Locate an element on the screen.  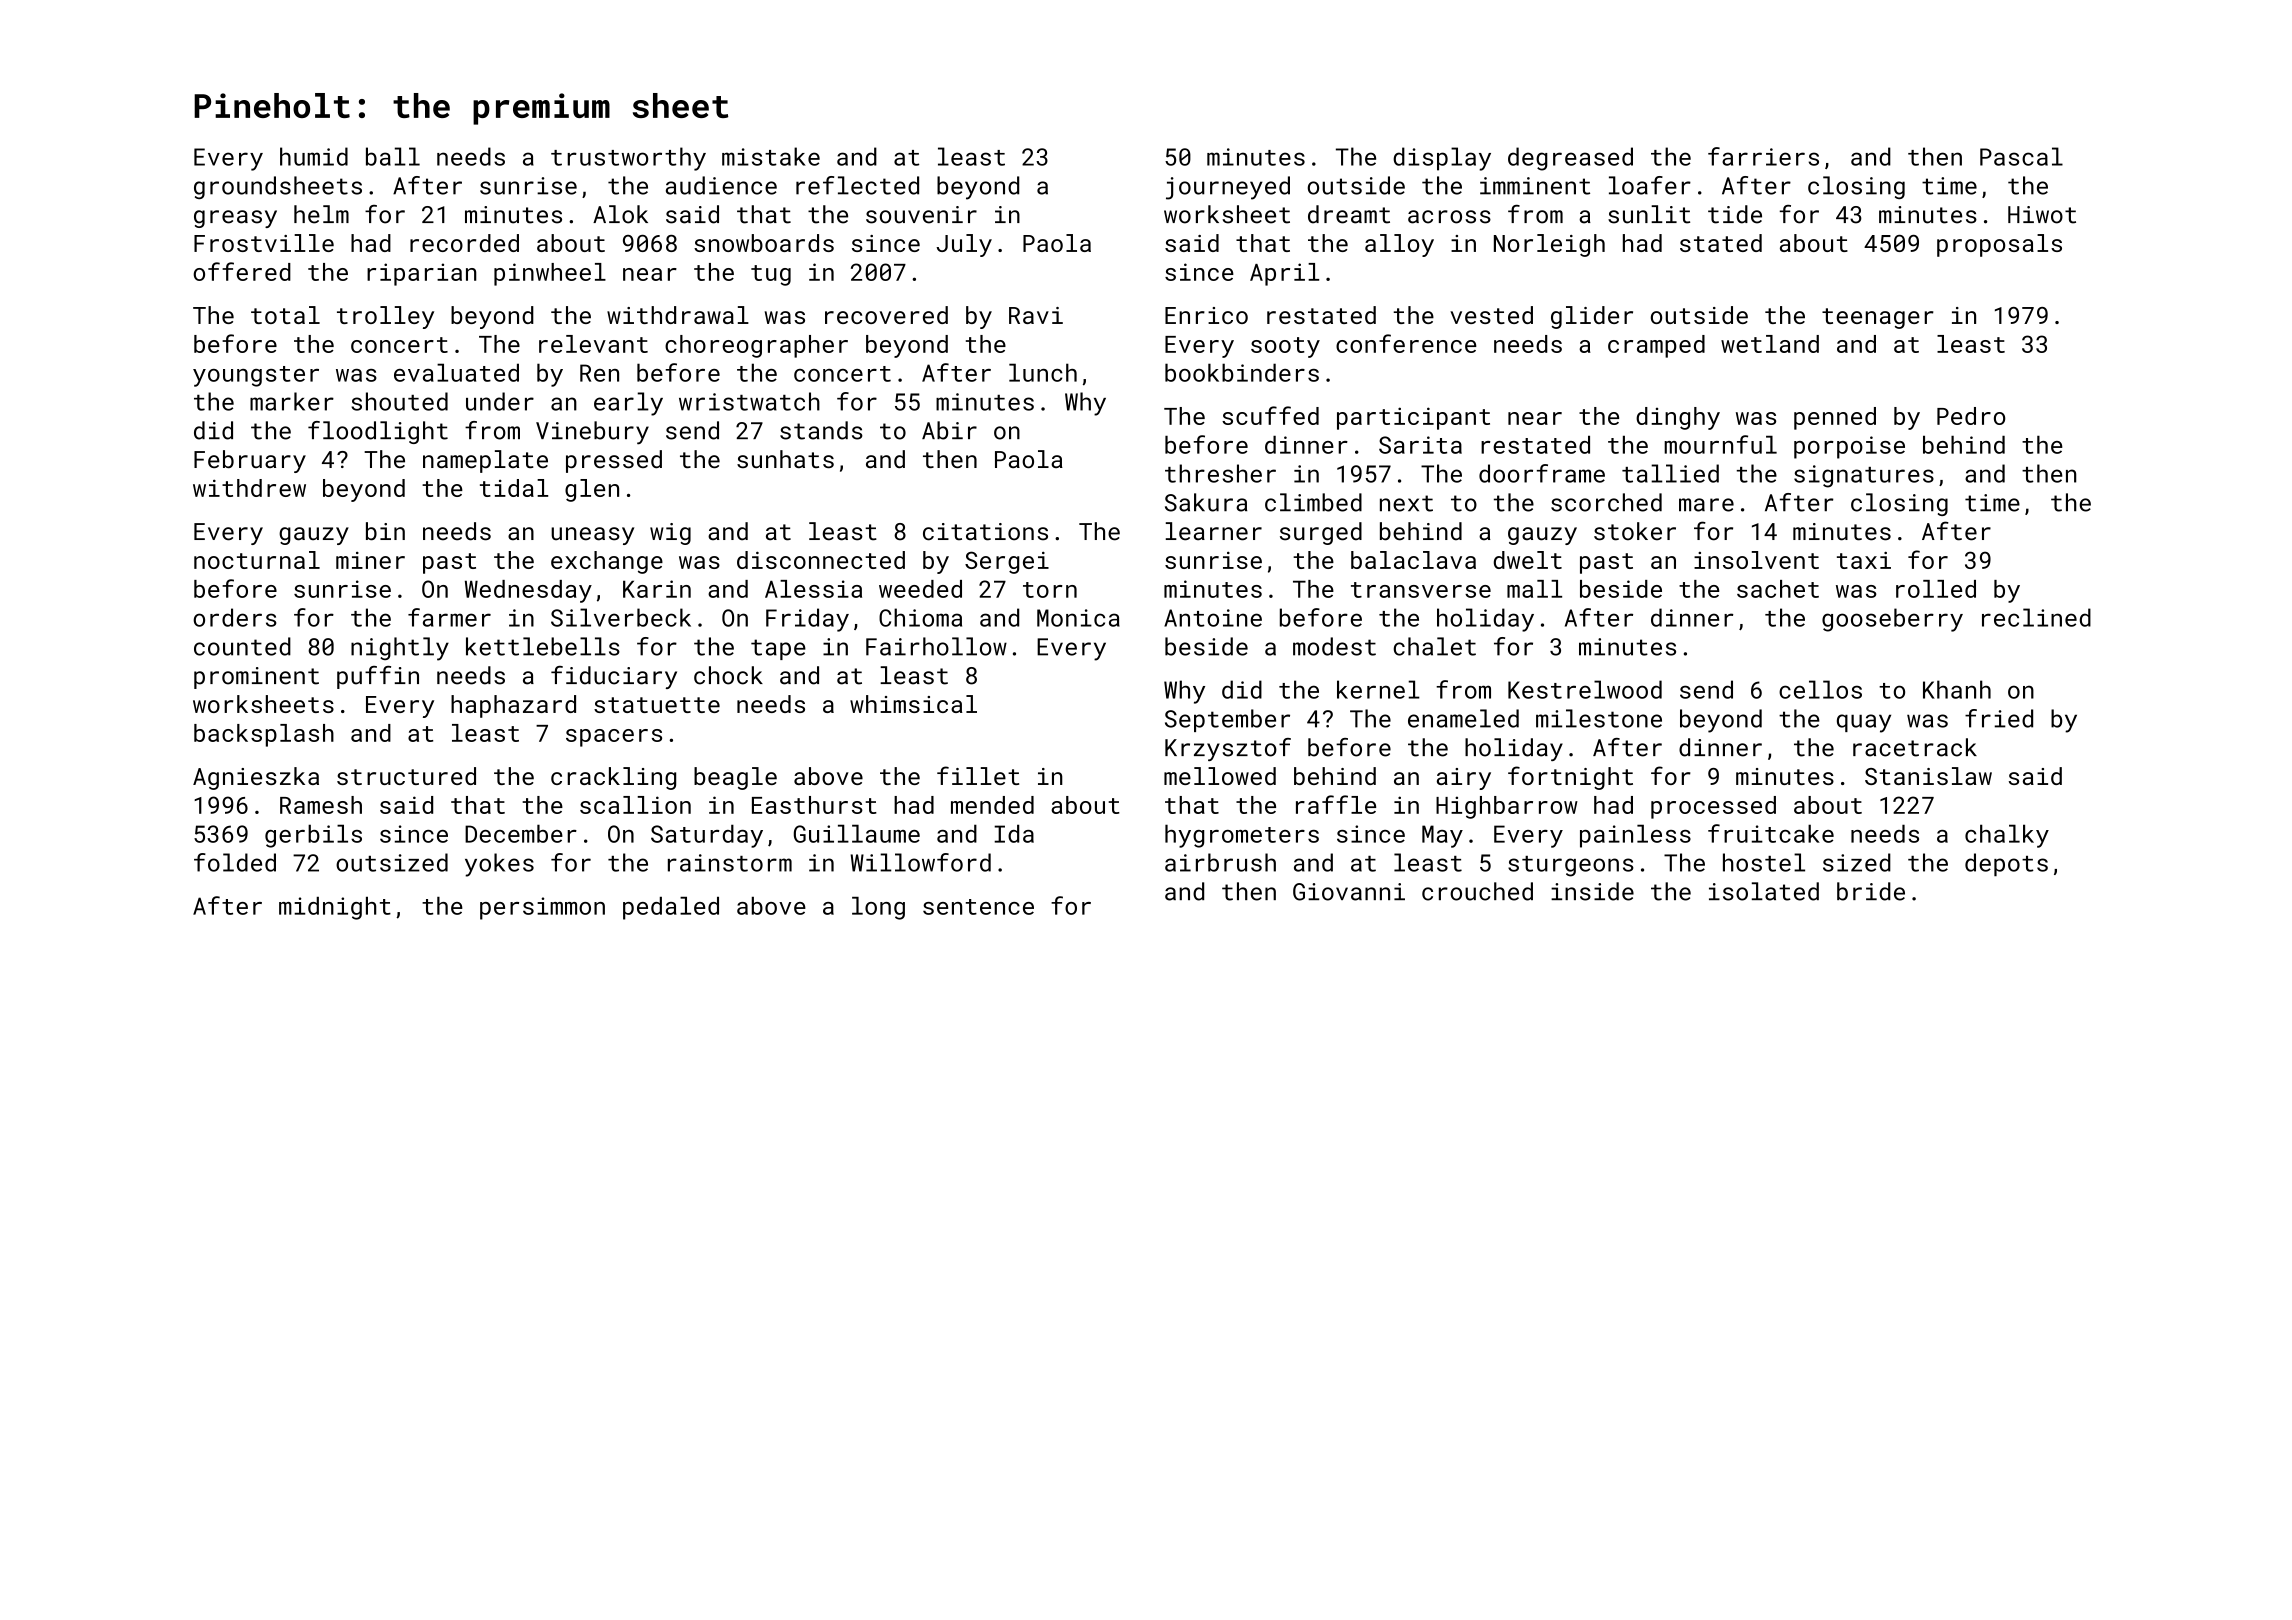
riparian is located at coordinates (422, 274).
